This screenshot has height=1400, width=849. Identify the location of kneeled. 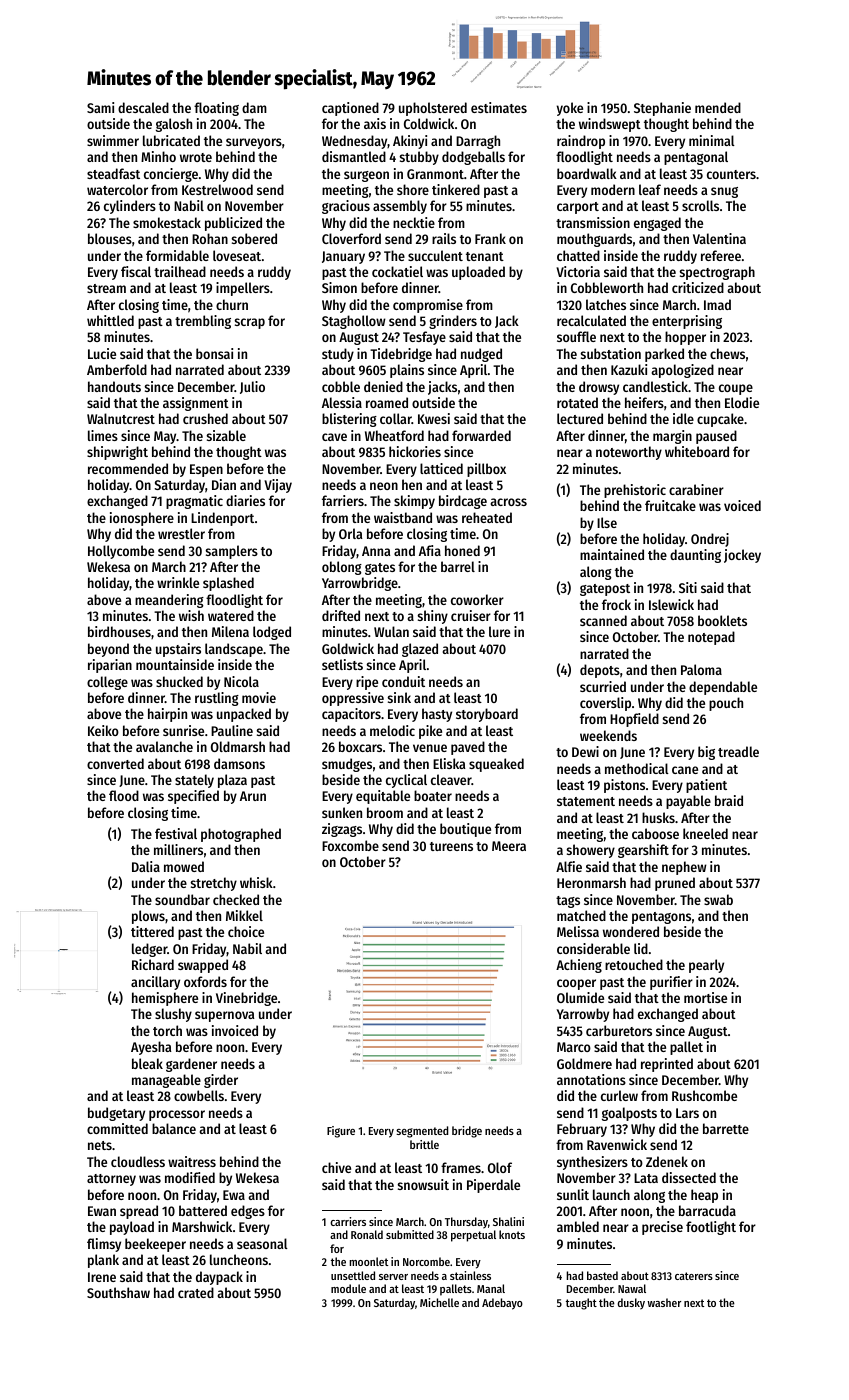
(705, 833).
